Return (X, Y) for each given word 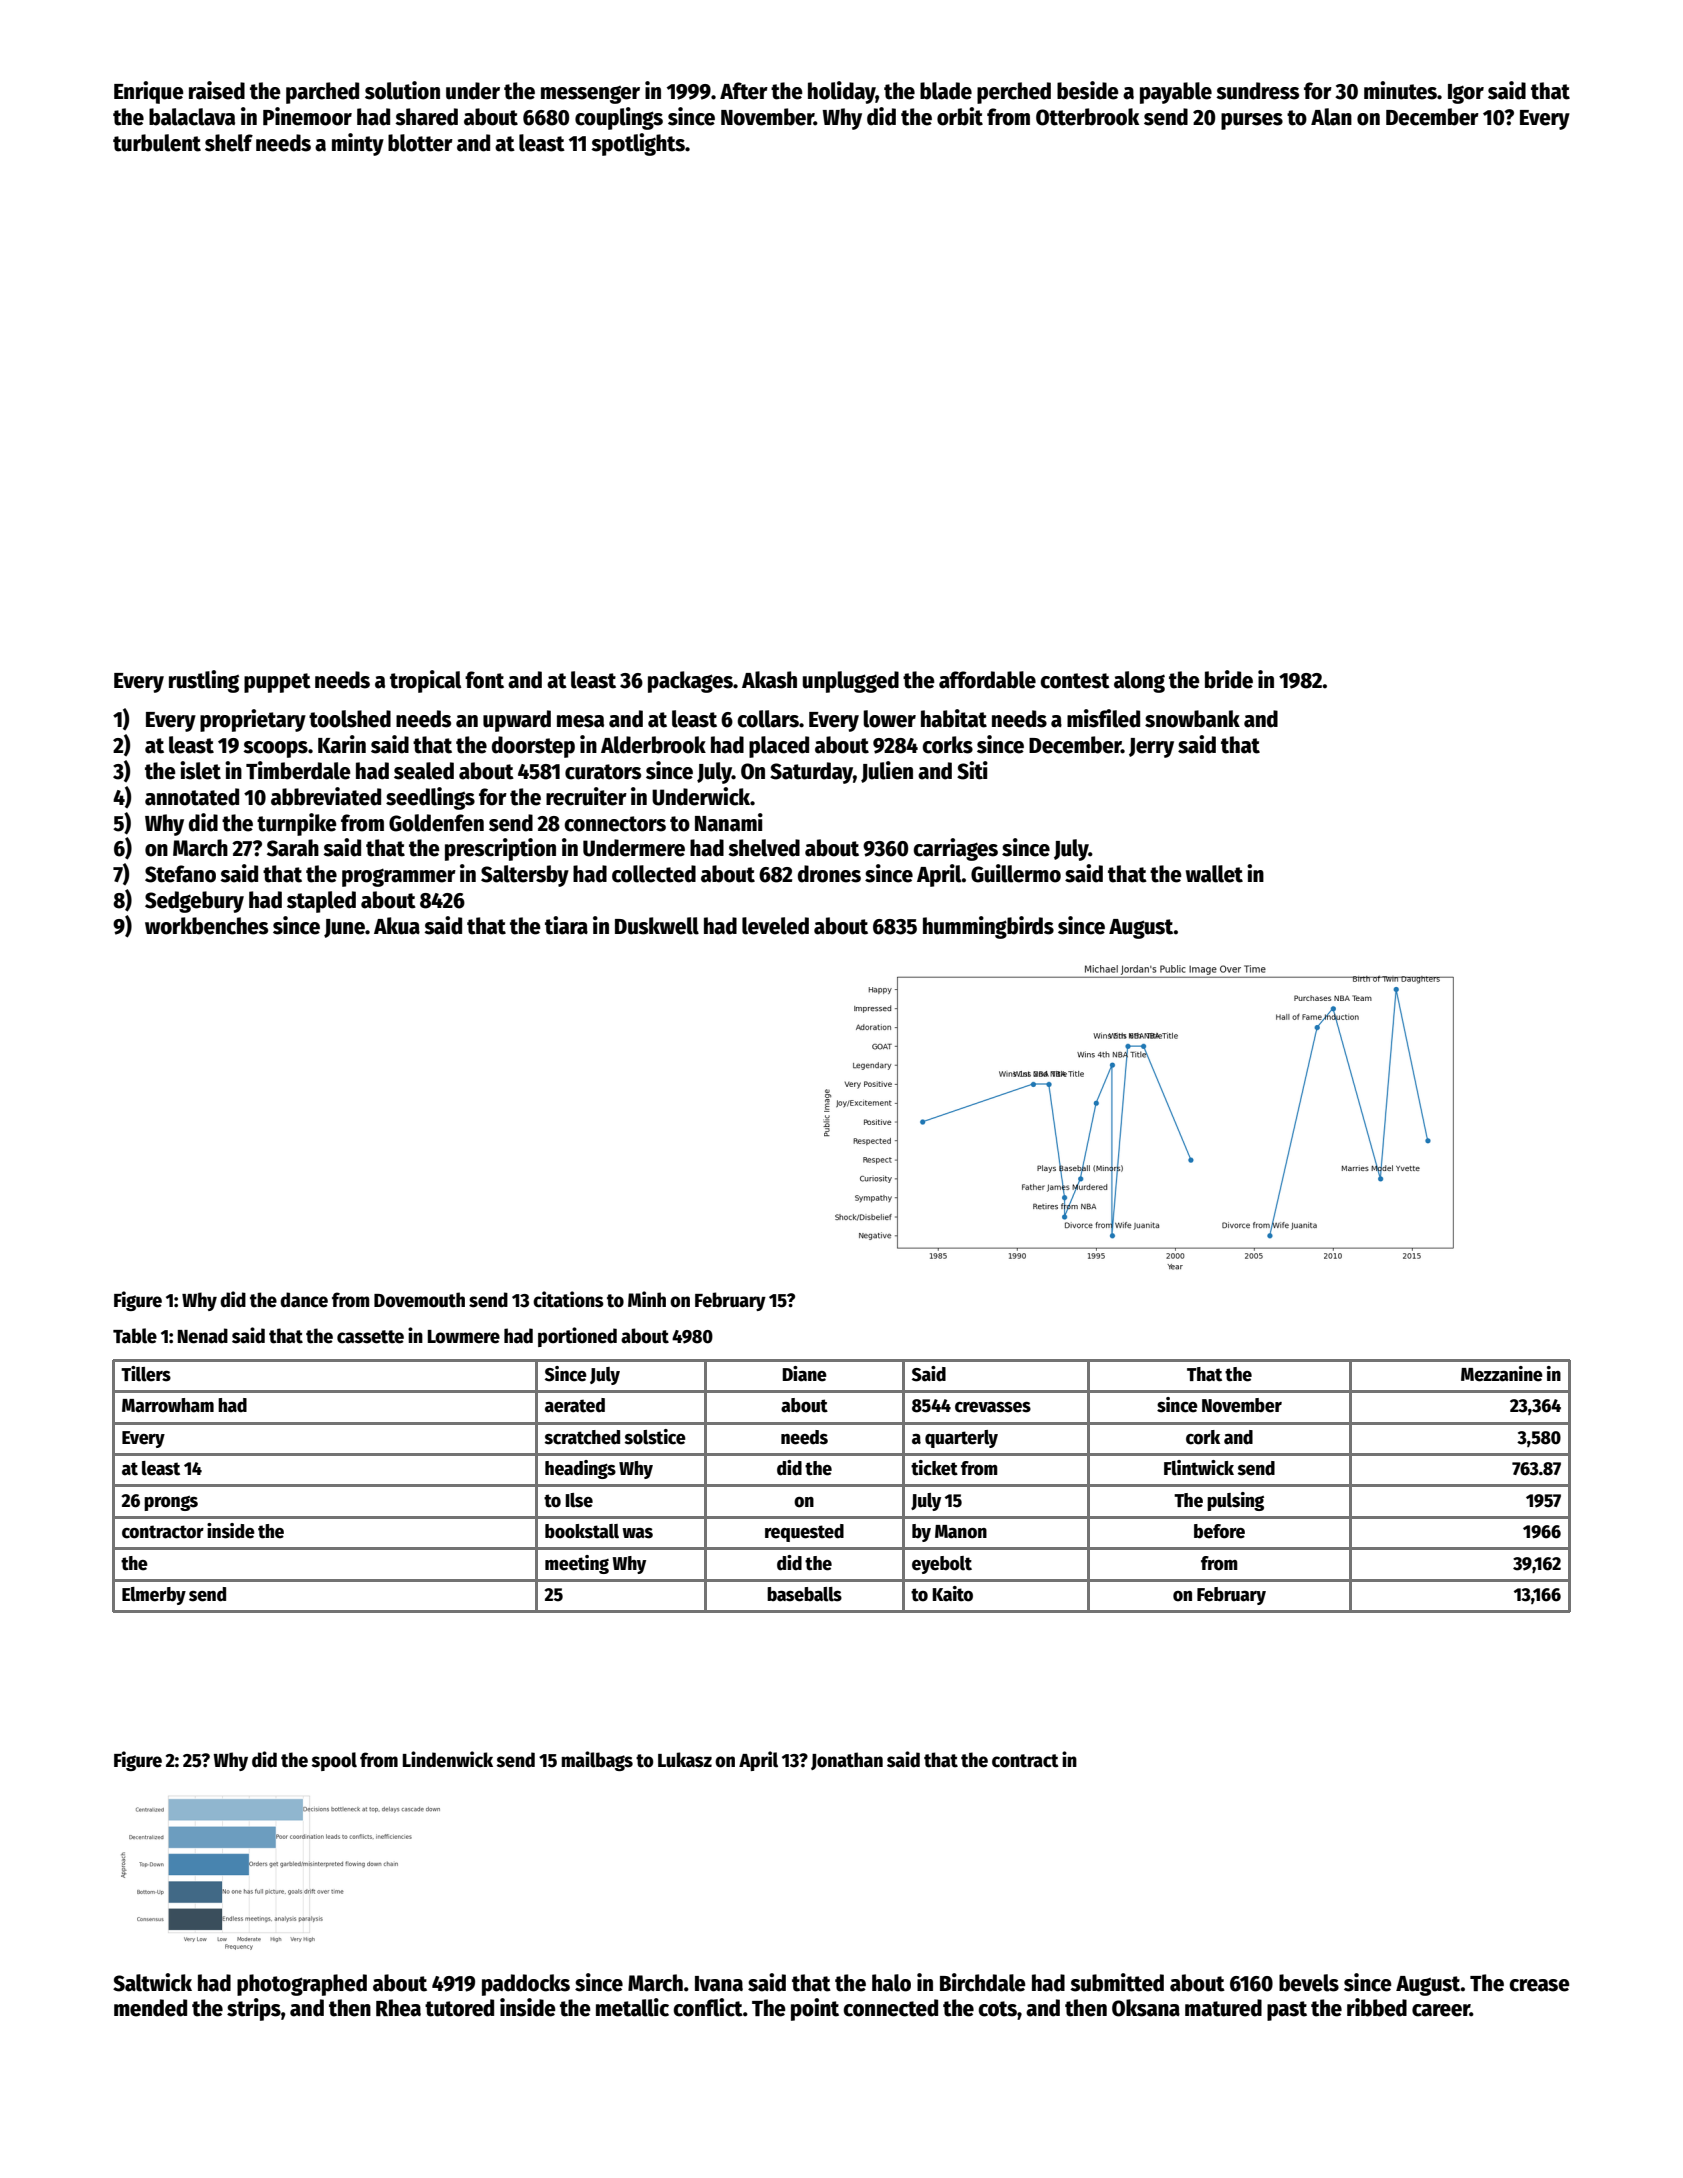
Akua (397, 926)
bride (1229, 679)
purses (1252, 121)
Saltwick (152, 1982)
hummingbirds (988, 927)
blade (946, 91)
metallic (632, 2007)
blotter (420, 143)
